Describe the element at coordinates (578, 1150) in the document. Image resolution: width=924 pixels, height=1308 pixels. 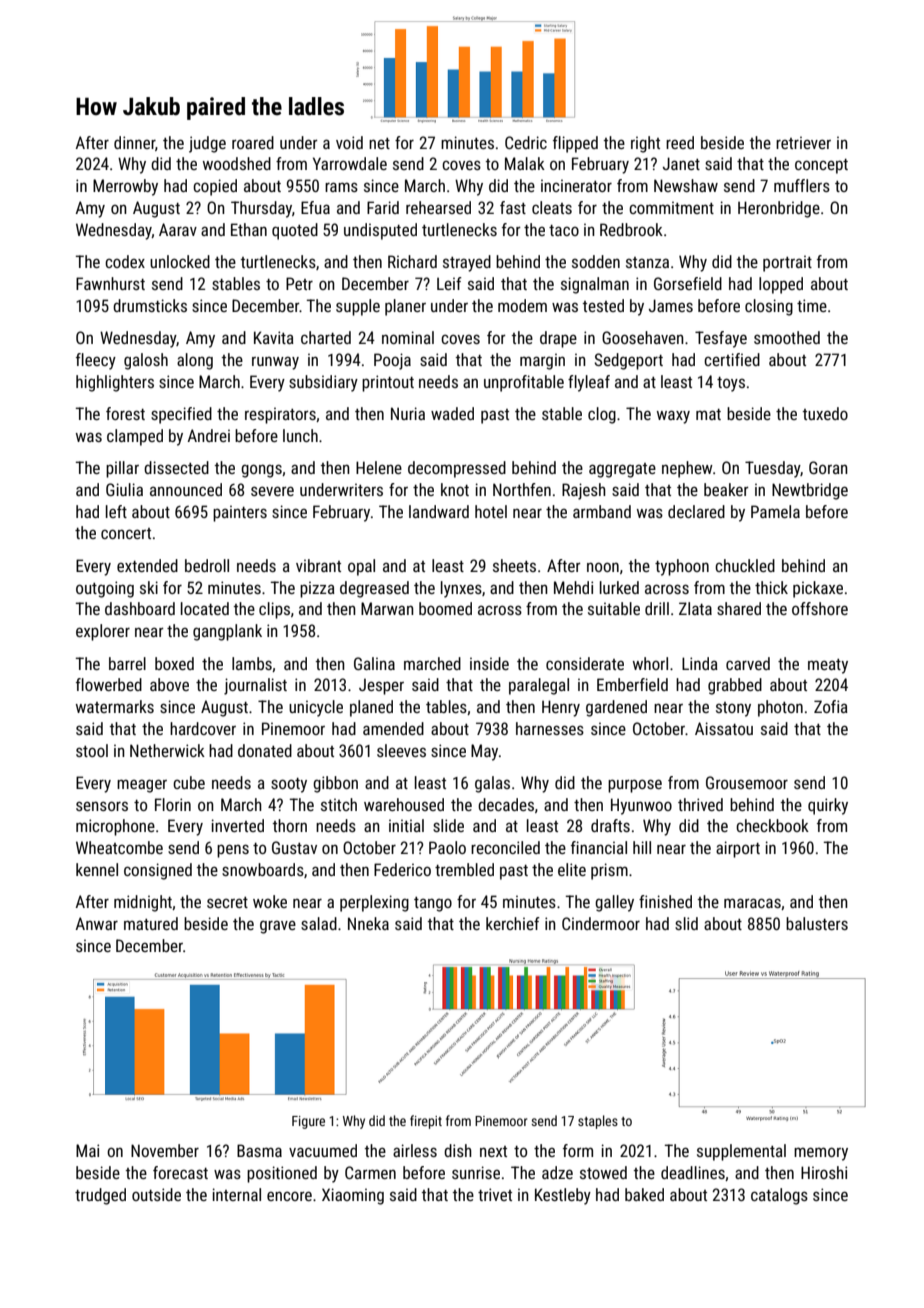
I see `form` at that location.
